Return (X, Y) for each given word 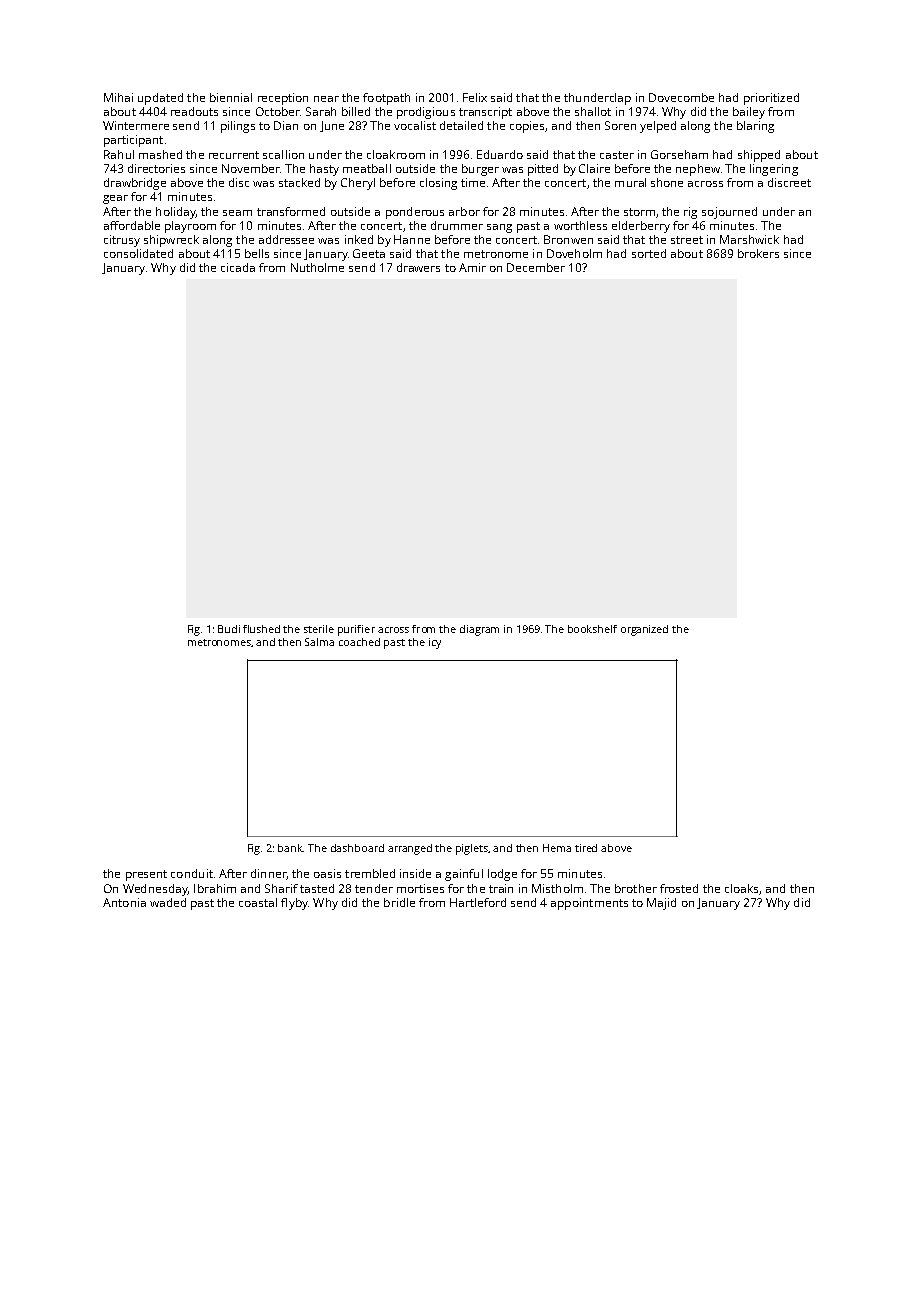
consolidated (138, 253)
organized (644, 630)
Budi (229, 629)
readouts (194, 111)
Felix (475, 97)
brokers (758, 253)
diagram (479, 630)
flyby (294, 904)
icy (435, 643)
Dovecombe (681, 97)
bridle (399, 902)
